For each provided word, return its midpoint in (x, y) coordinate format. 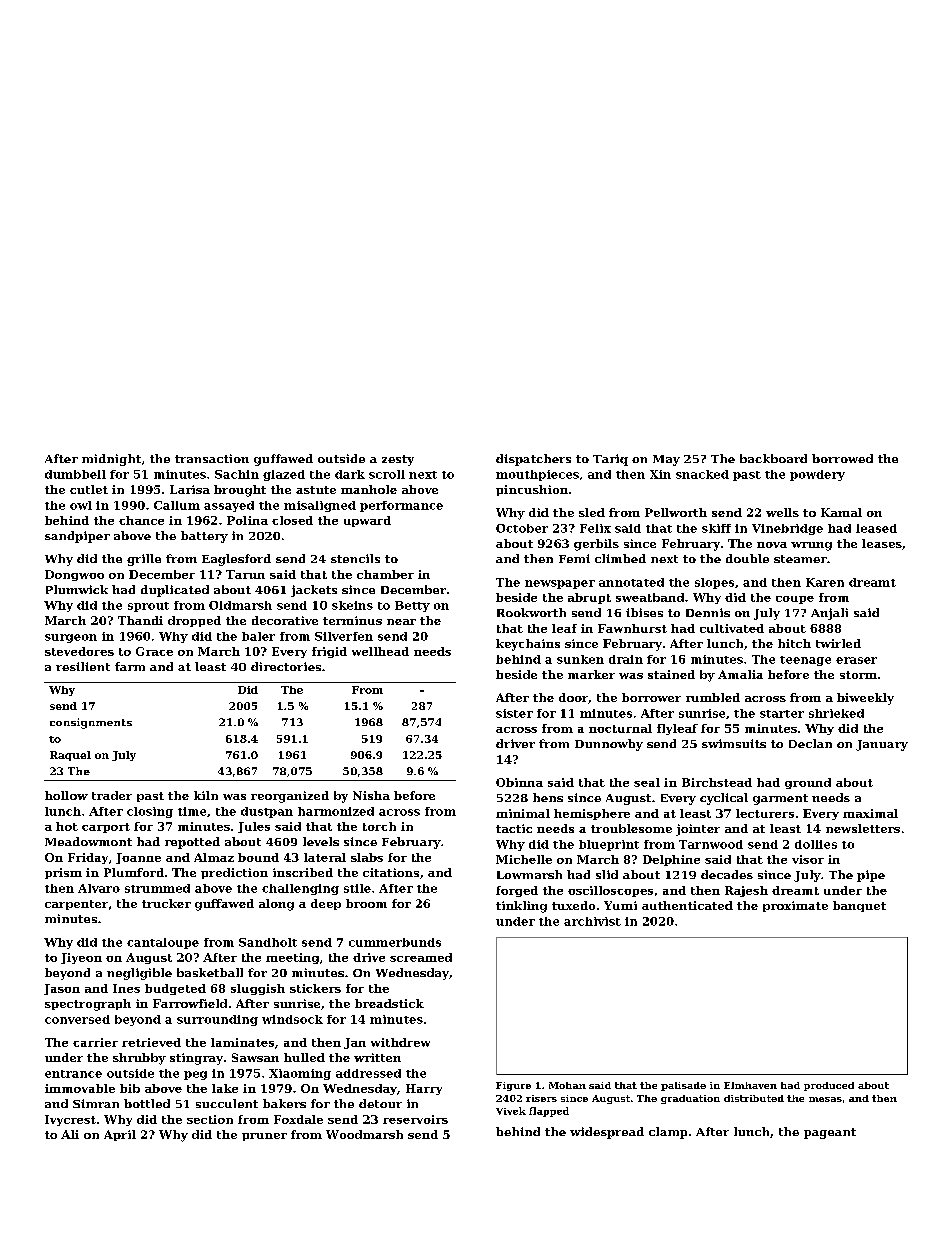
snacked (702, 474)
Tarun (245, 574)
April (120, 1135)
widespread (607, 1133)
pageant (830, 1133)
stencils (355, 558)
